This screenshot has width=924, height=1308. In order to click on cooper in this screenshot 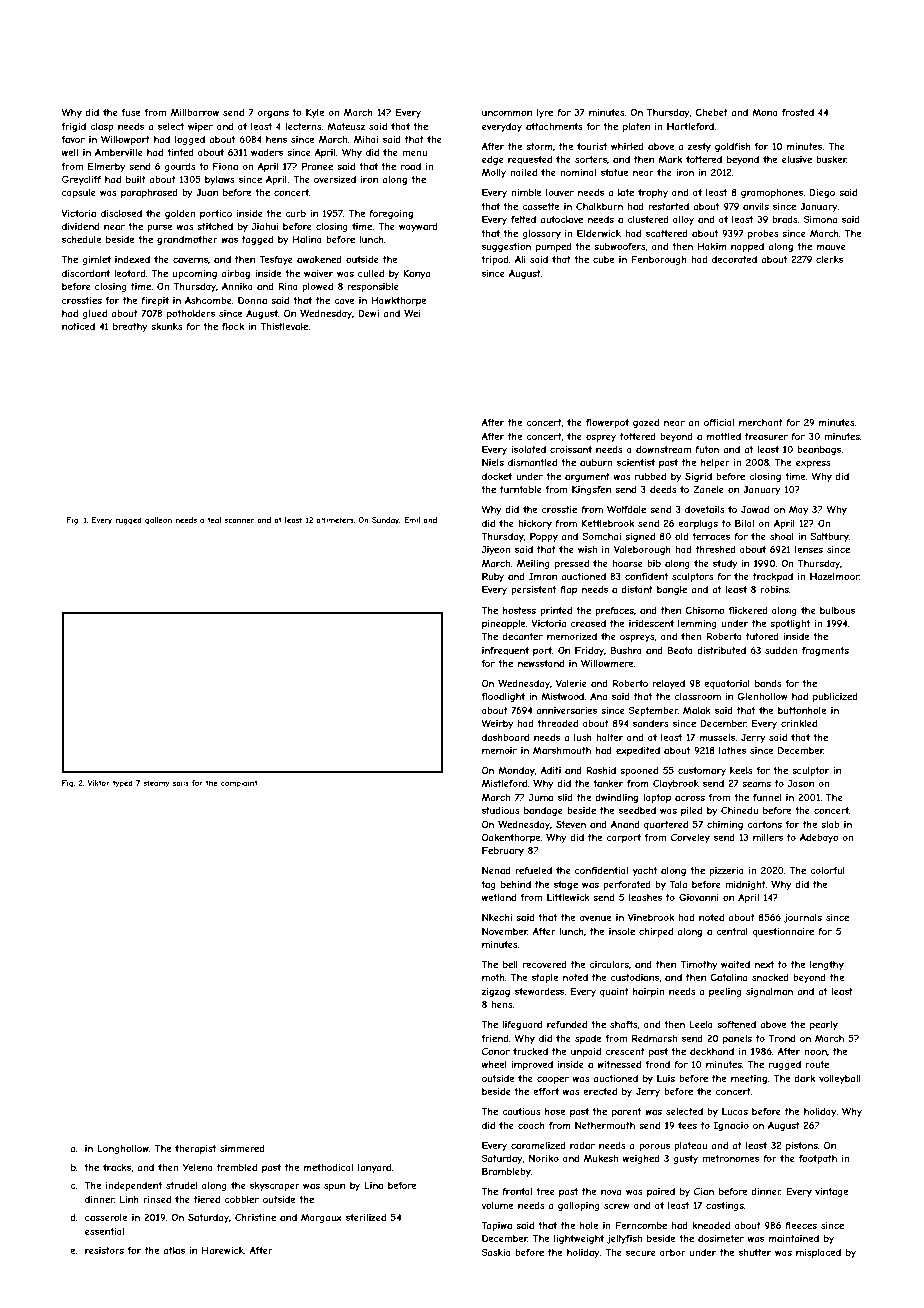, I will do `click(553, 1080)`.
